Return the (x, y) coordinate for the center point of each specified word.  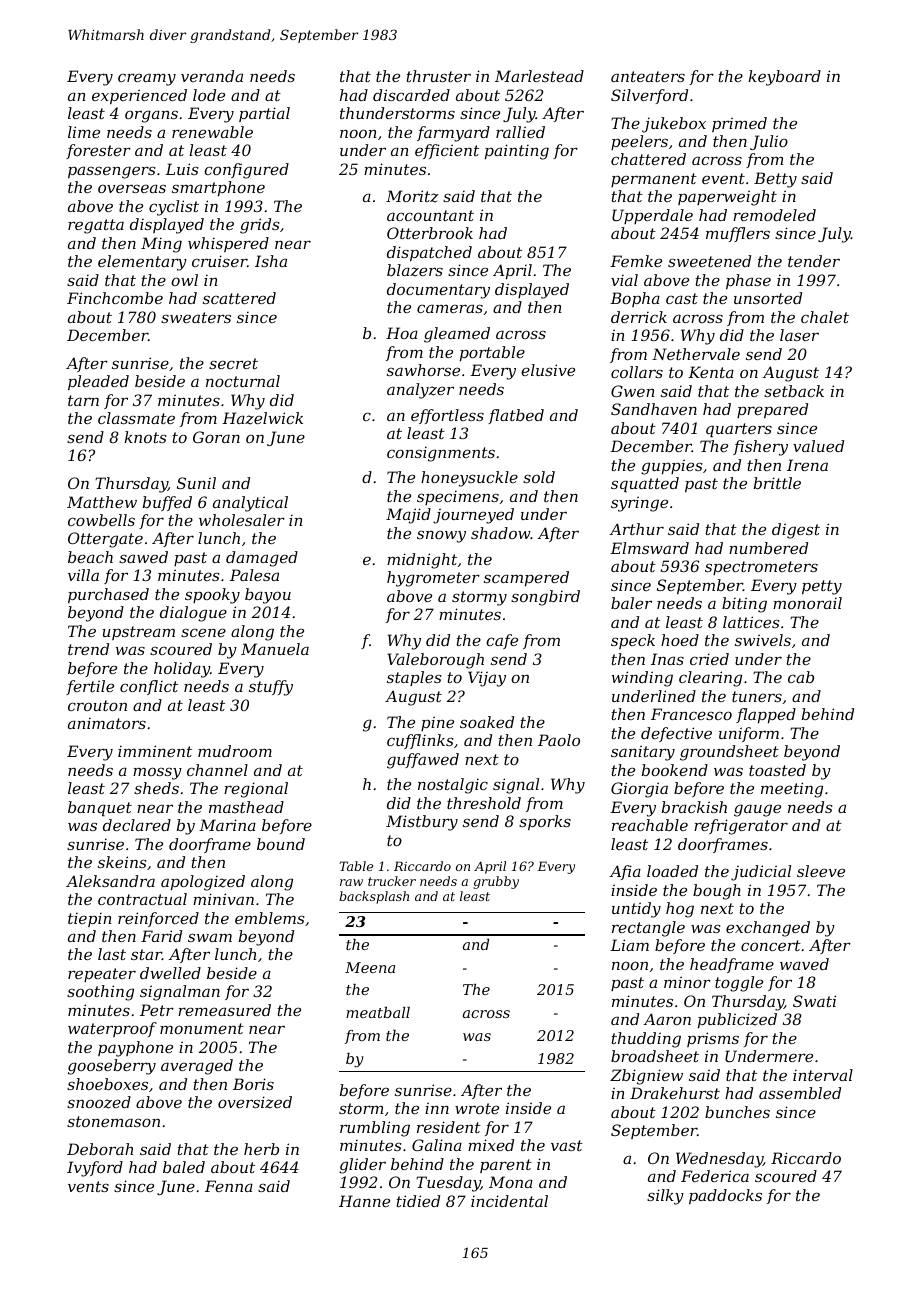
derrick (639, 317)
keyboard (785, 78)
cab (801, 677)
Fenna (229, 1186)
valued (818, 446)
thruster (439, 76)
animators (107, 723)
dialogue (193, 614)
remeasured (224, 1010)
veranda (212, 76)
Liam (629, 945)
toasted (777, 770)
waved (804, 964)
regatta (96, 226)
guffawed (423, 761)
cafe (502, 641)
